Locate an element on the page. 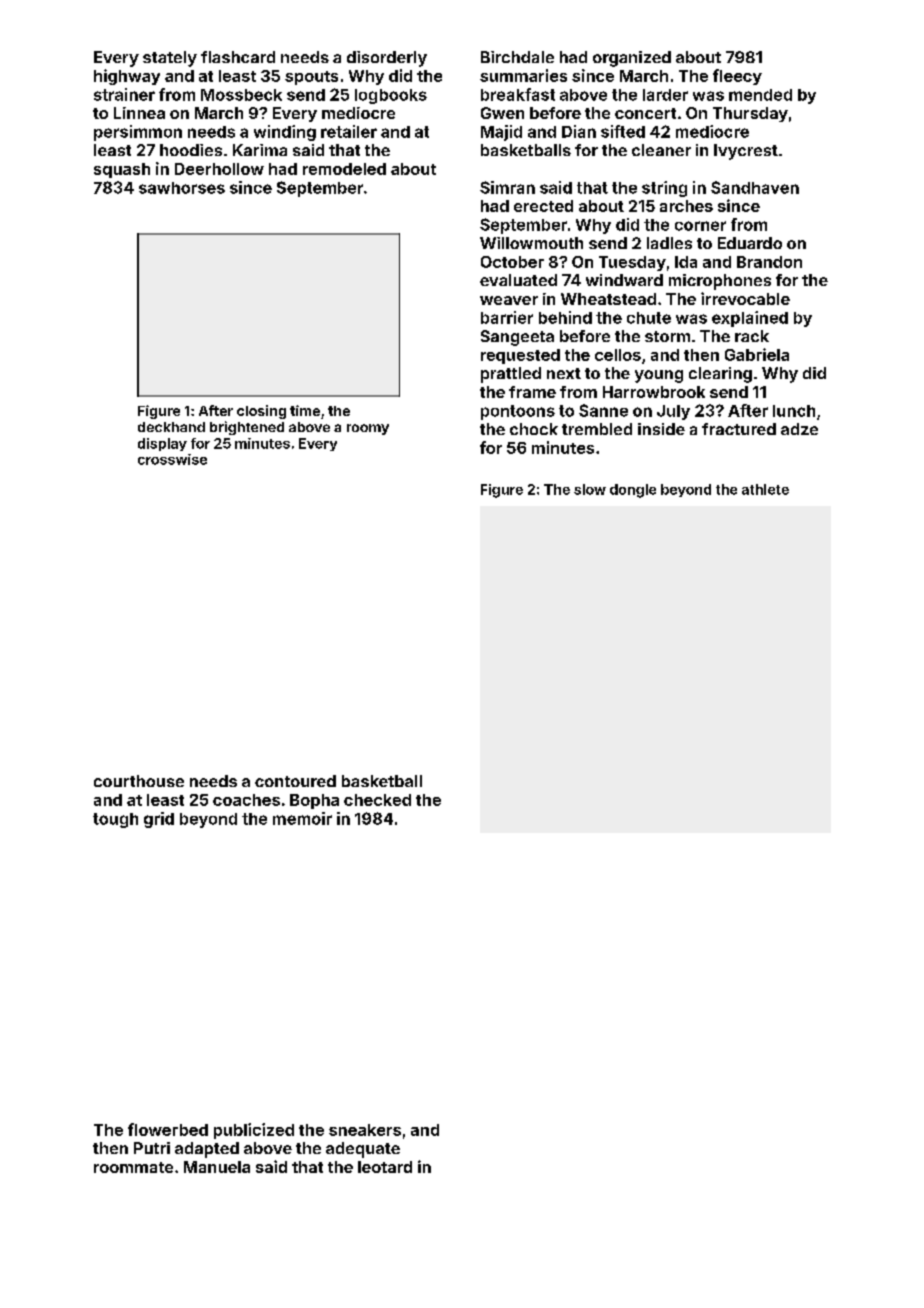  microphones is located at coordinates (720, 282).
